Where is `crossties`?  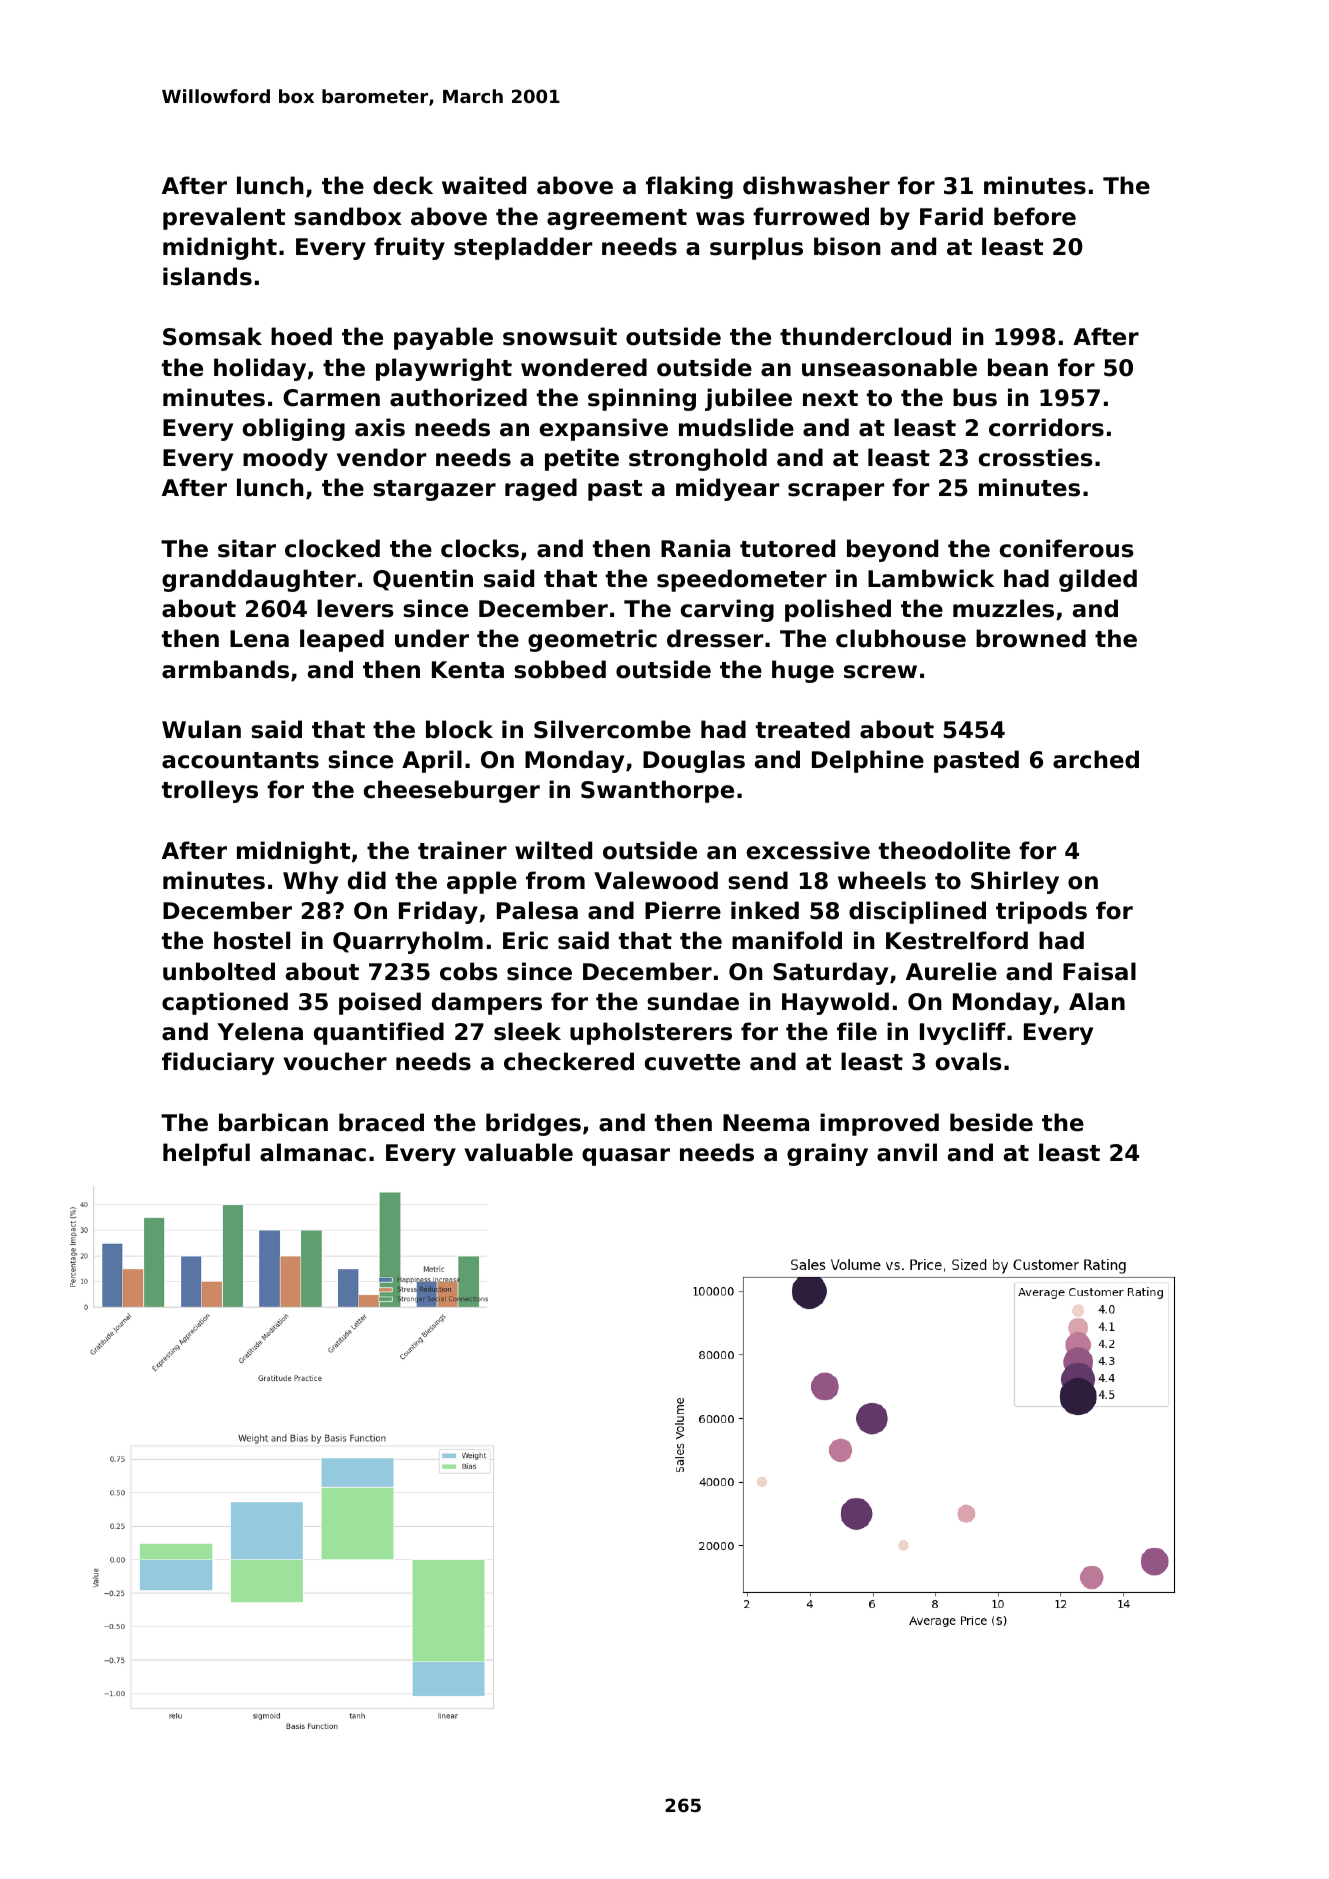 crossties is located at coordinates (1036, 457).
